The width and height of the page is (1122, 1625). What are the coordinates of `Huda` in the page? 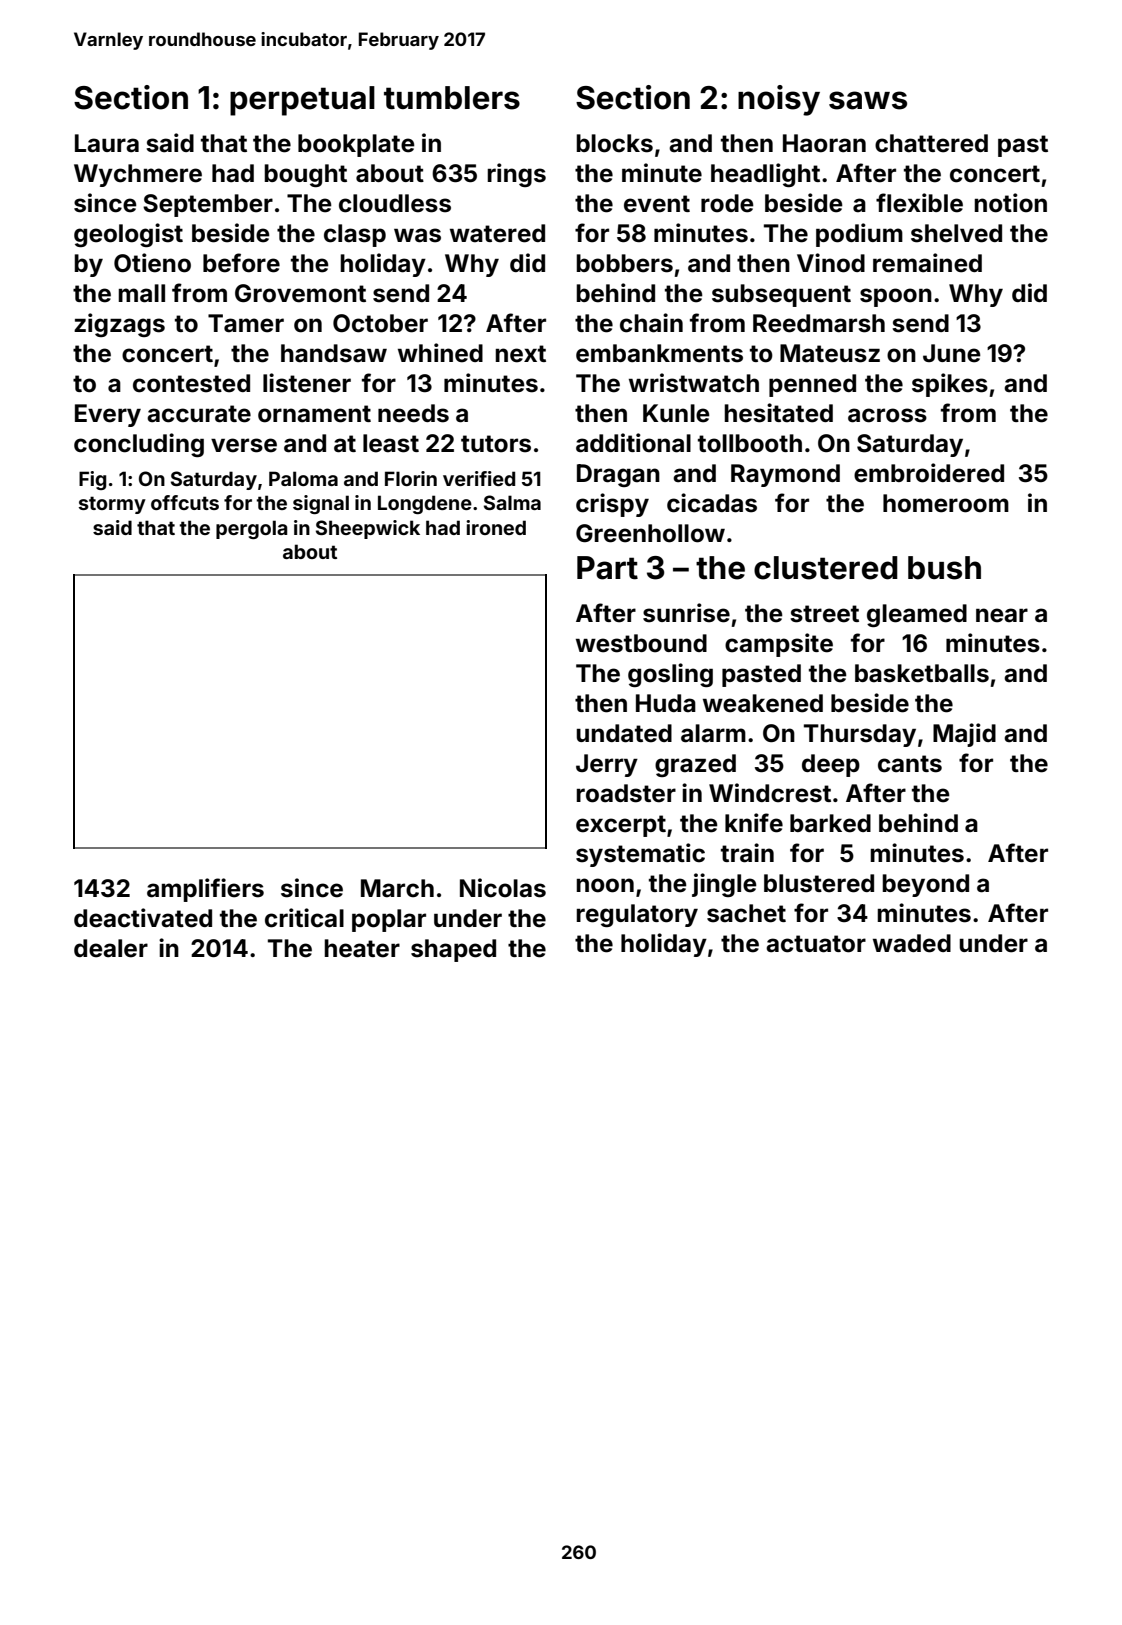 It's located at (666, 703).
